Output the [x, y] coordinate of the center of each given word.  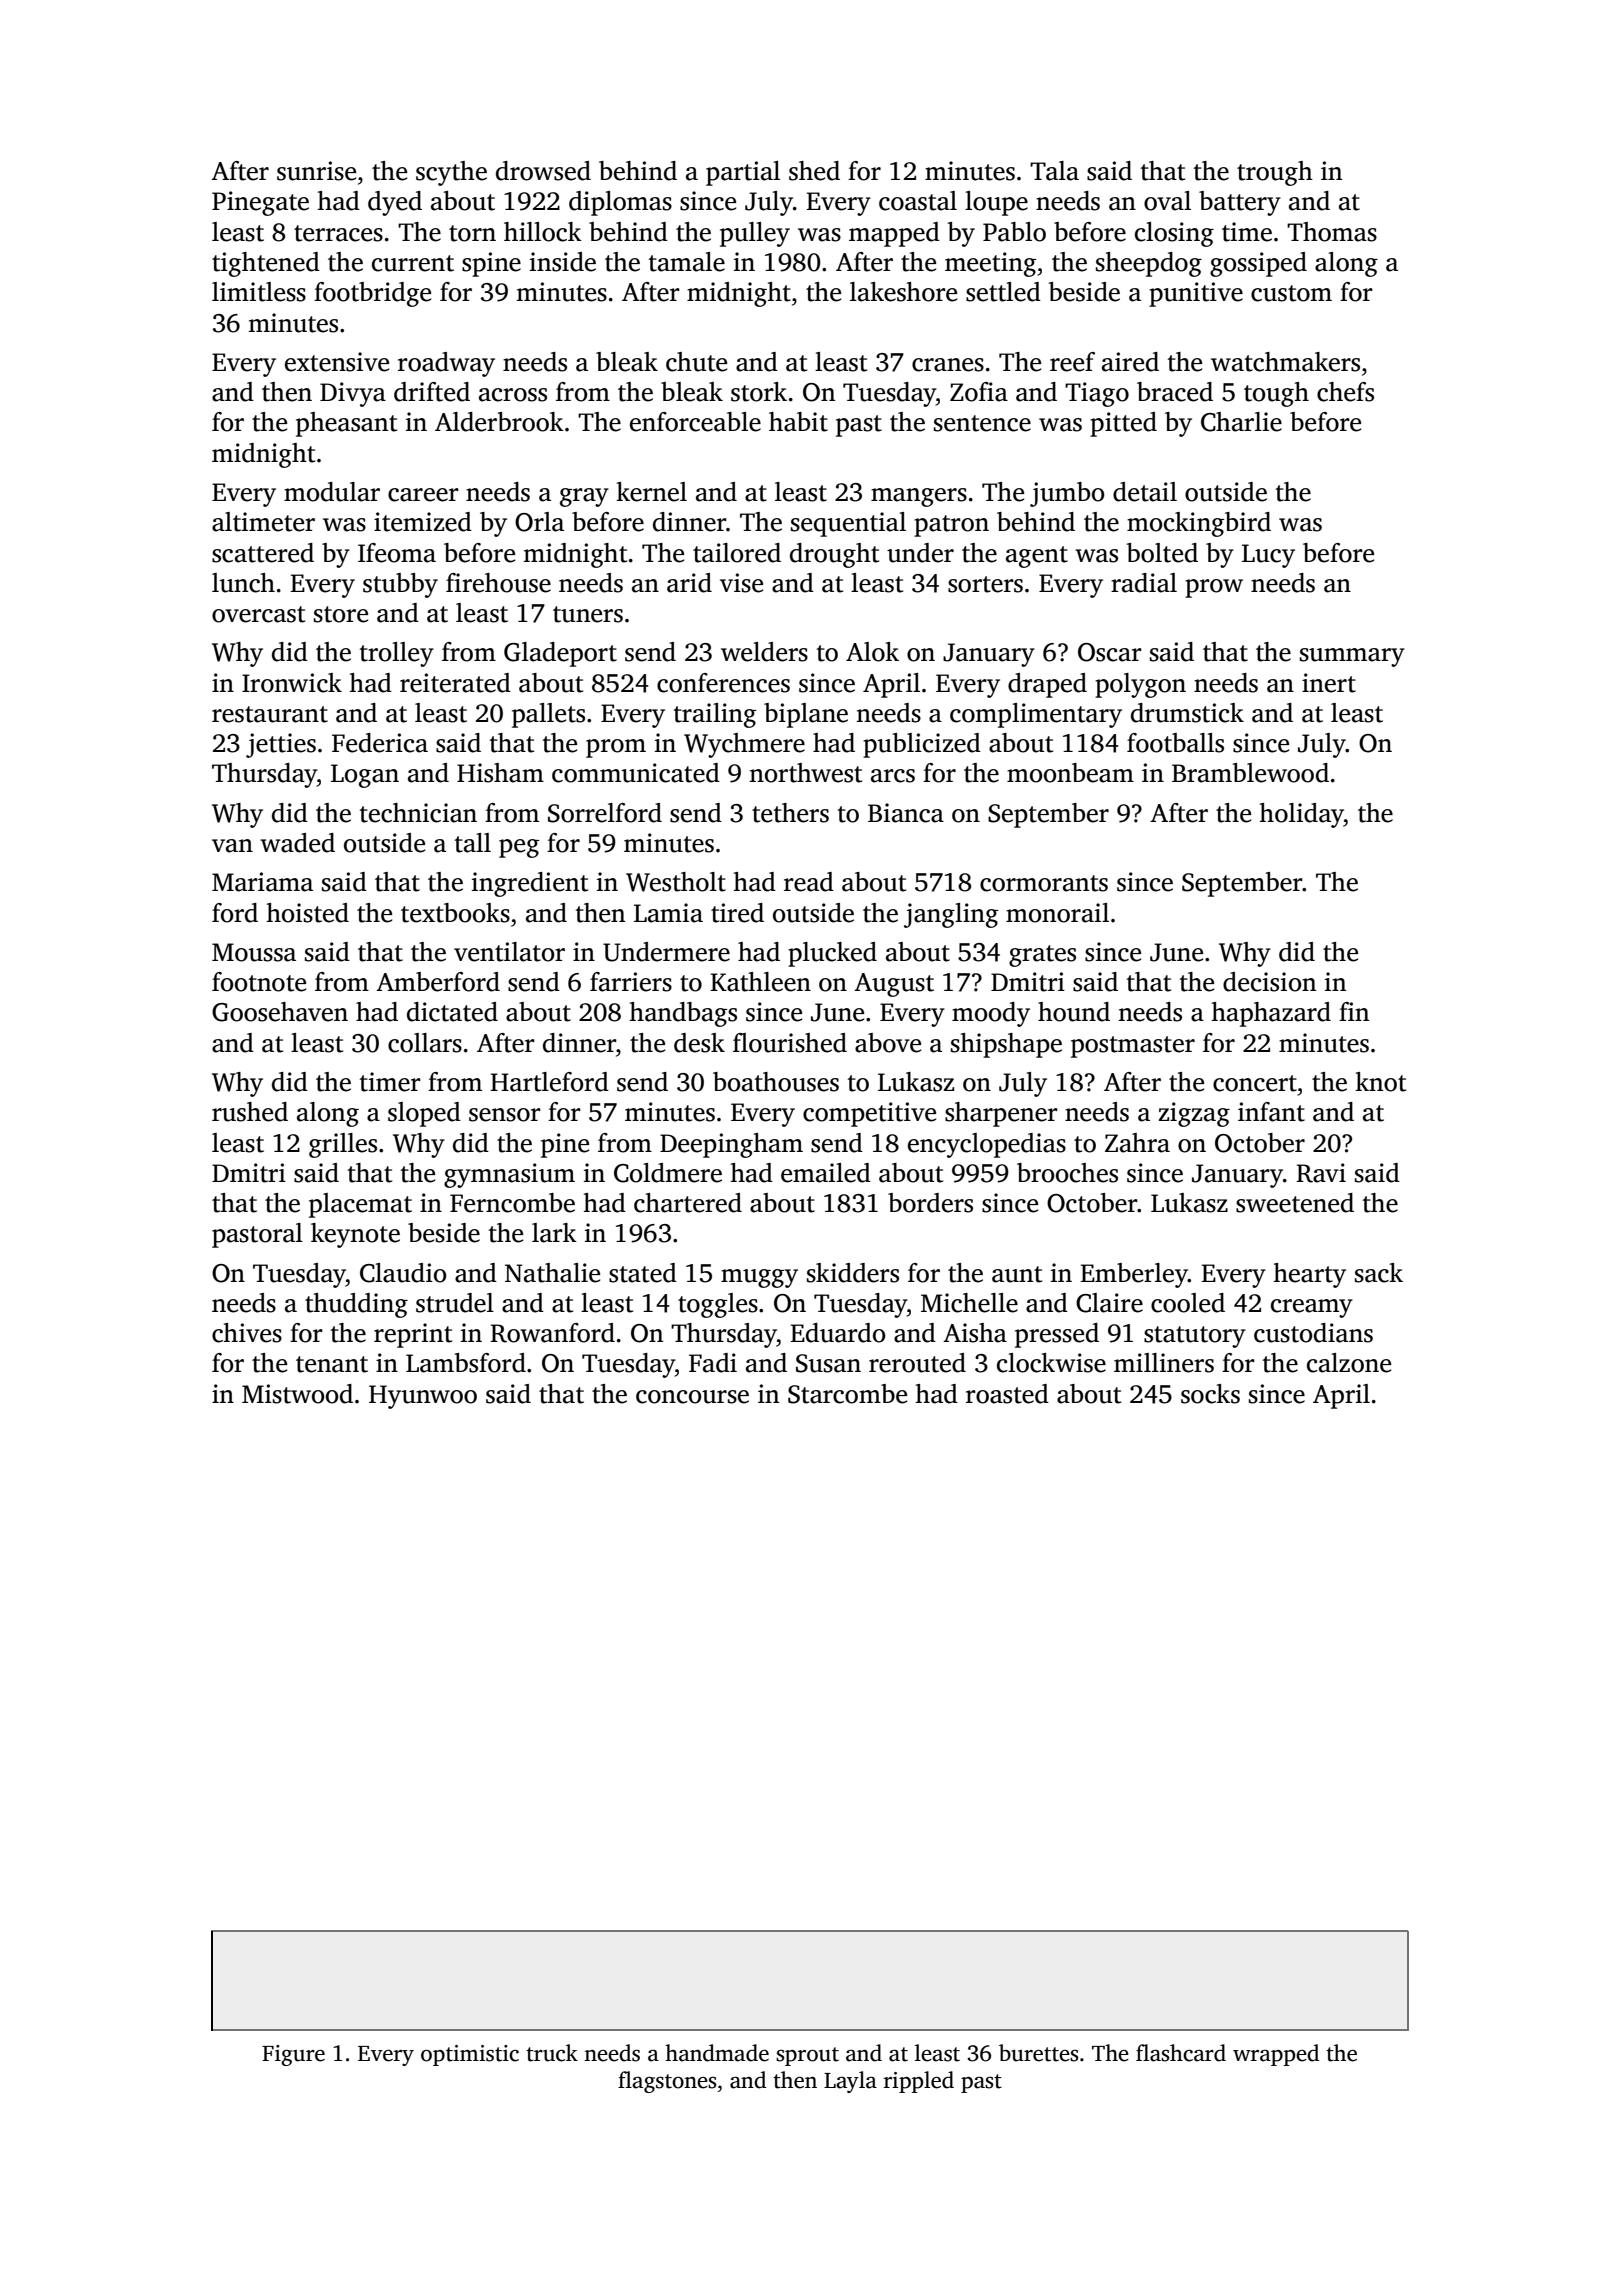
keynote [355, 1235]
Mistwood [297, 1394]
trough [1275, 173]
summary [1352, 657]
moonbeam [1070, 773]
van [232, 846]
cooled [1188, 1303]
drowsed [543, 171]
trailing [715, 715]
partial [743, 173]
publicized [922, 745]
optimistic [470, 2055]
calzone [1349, 1363]
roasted [1007, 1394]
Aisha [975, 1333]
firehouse [498, 583]
